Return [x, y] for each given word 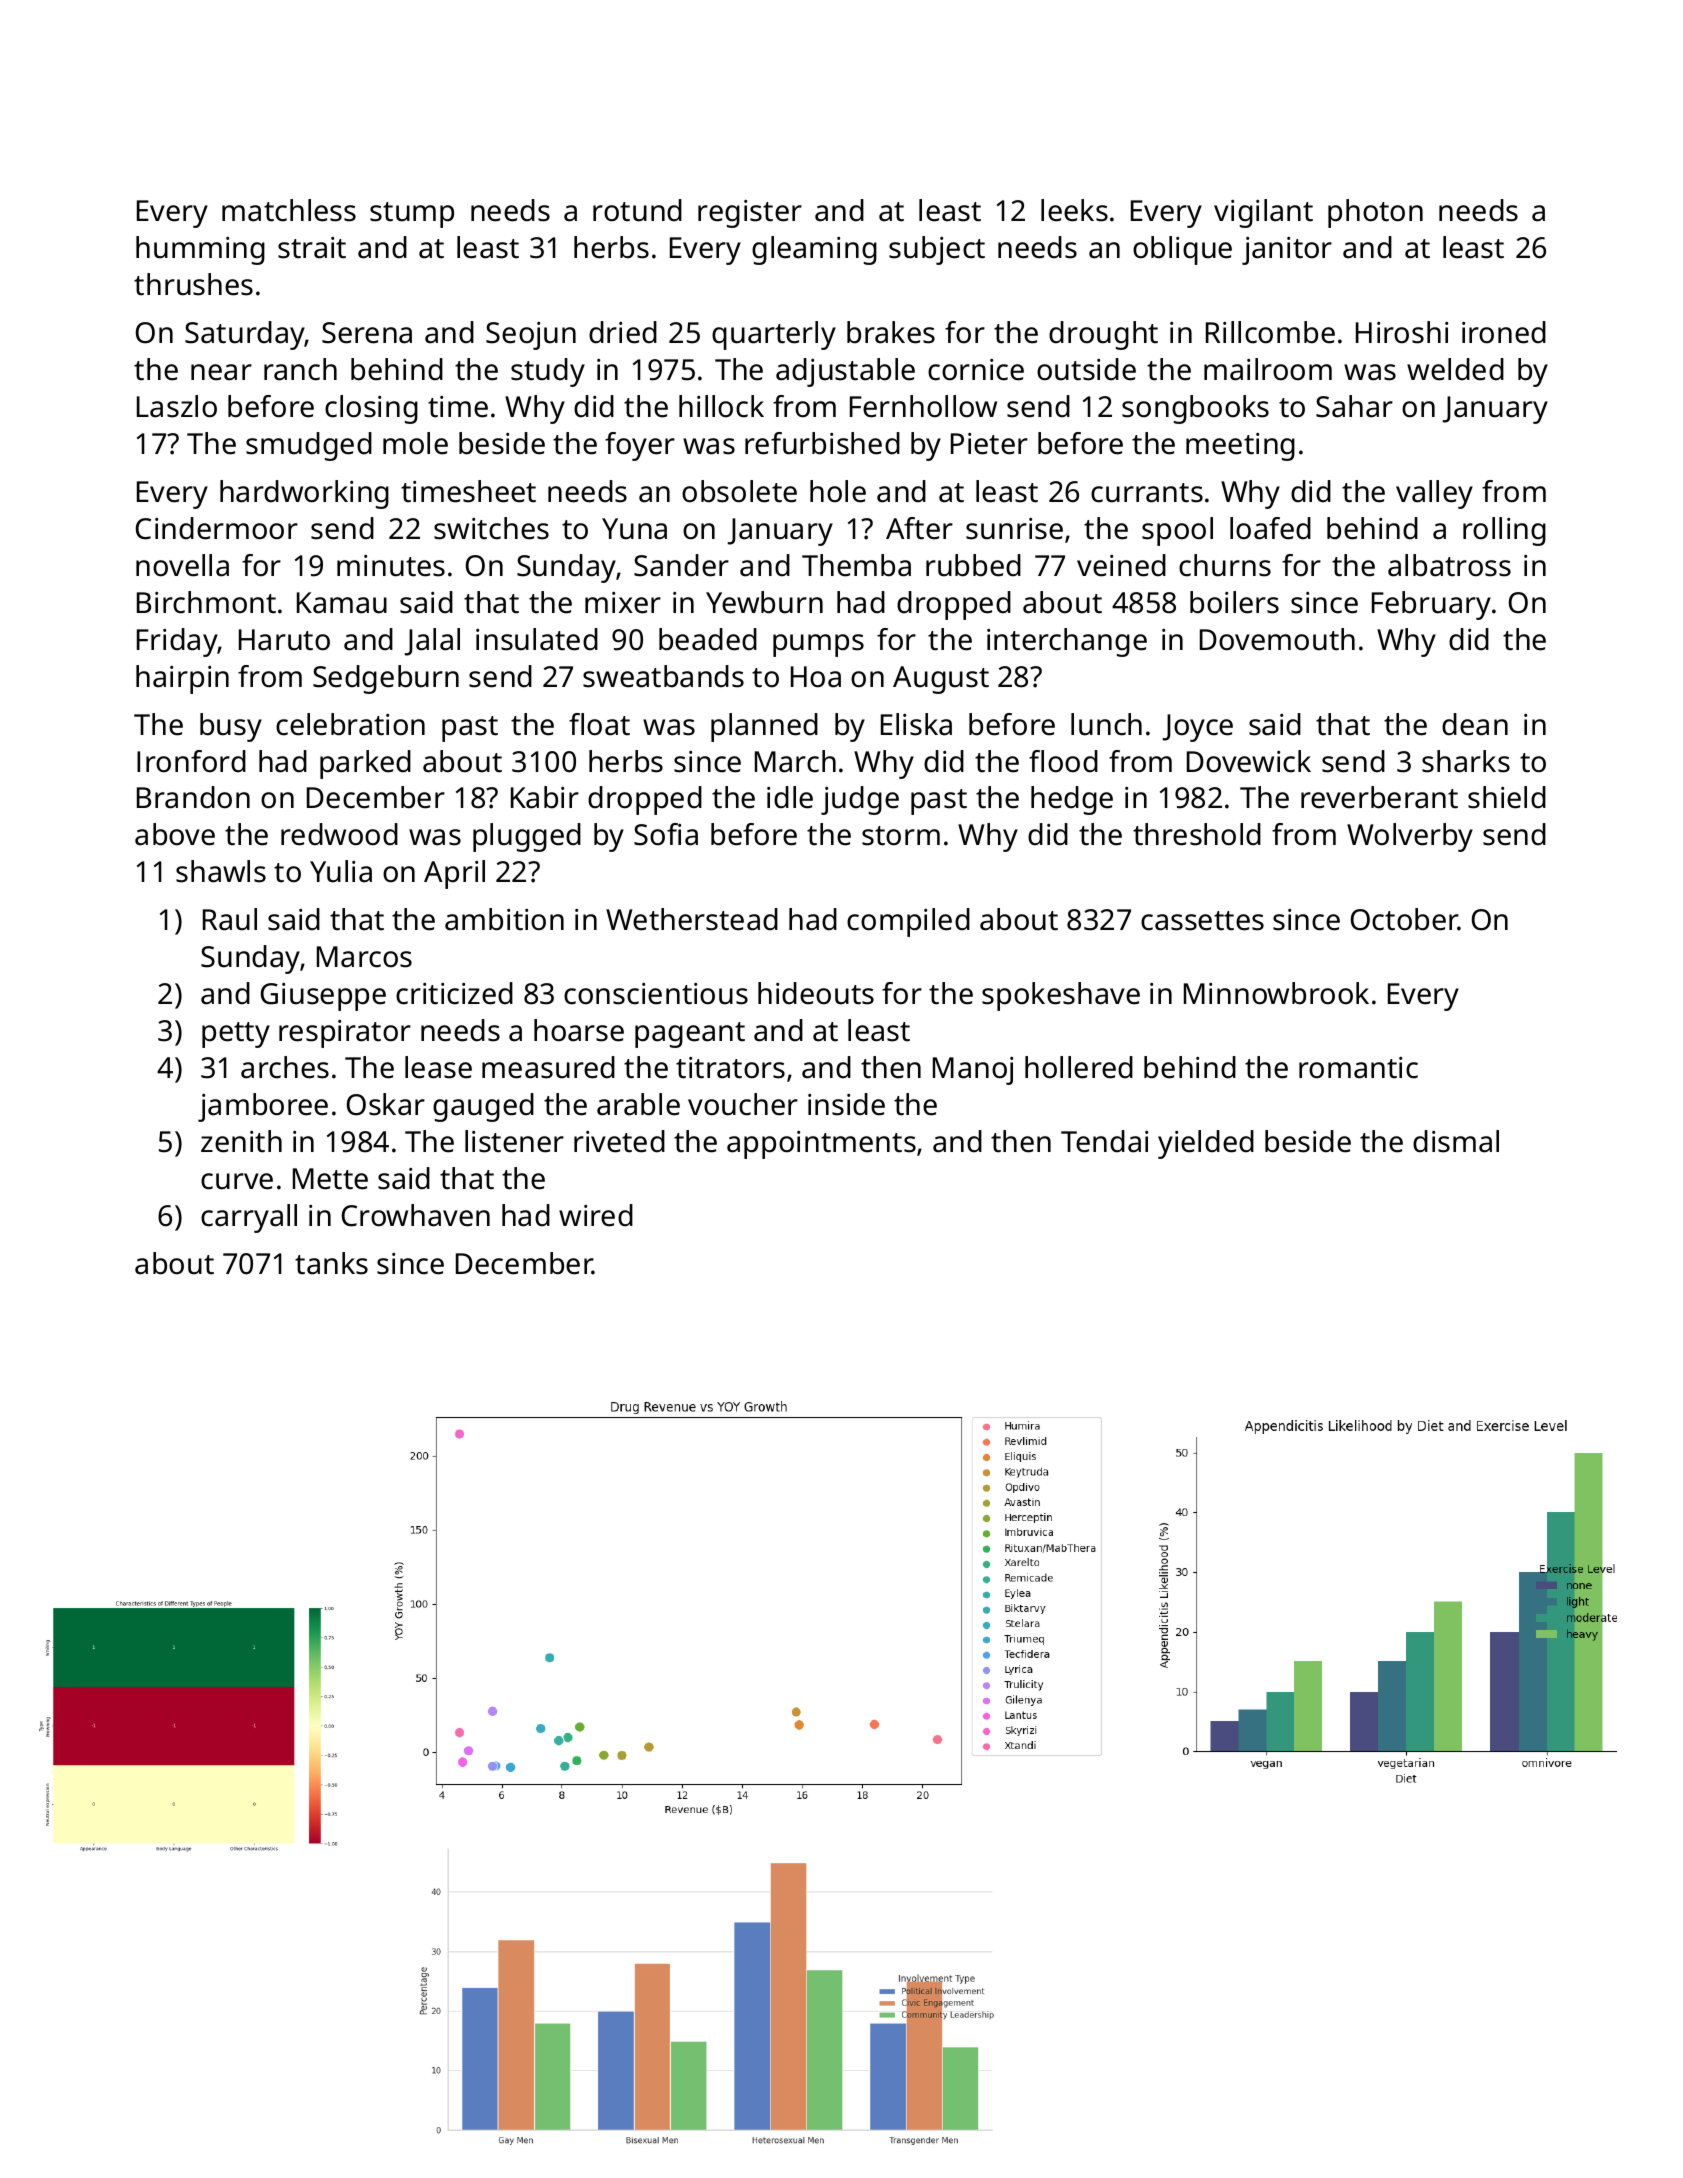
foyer [640, 446]
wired [596, 1215]
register [750, 214]
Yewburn [764, 602]
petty [236, 1035]
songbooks [1195, 409]
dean [1475, 724]
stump [412, 215]
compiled [908, 922]
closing [371, 409]
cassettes [1202, 921]
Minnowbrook [1276, 993]
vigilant [1263, 213]
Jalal [432, 642]
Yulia [341, 871]
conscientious [656, 994]
